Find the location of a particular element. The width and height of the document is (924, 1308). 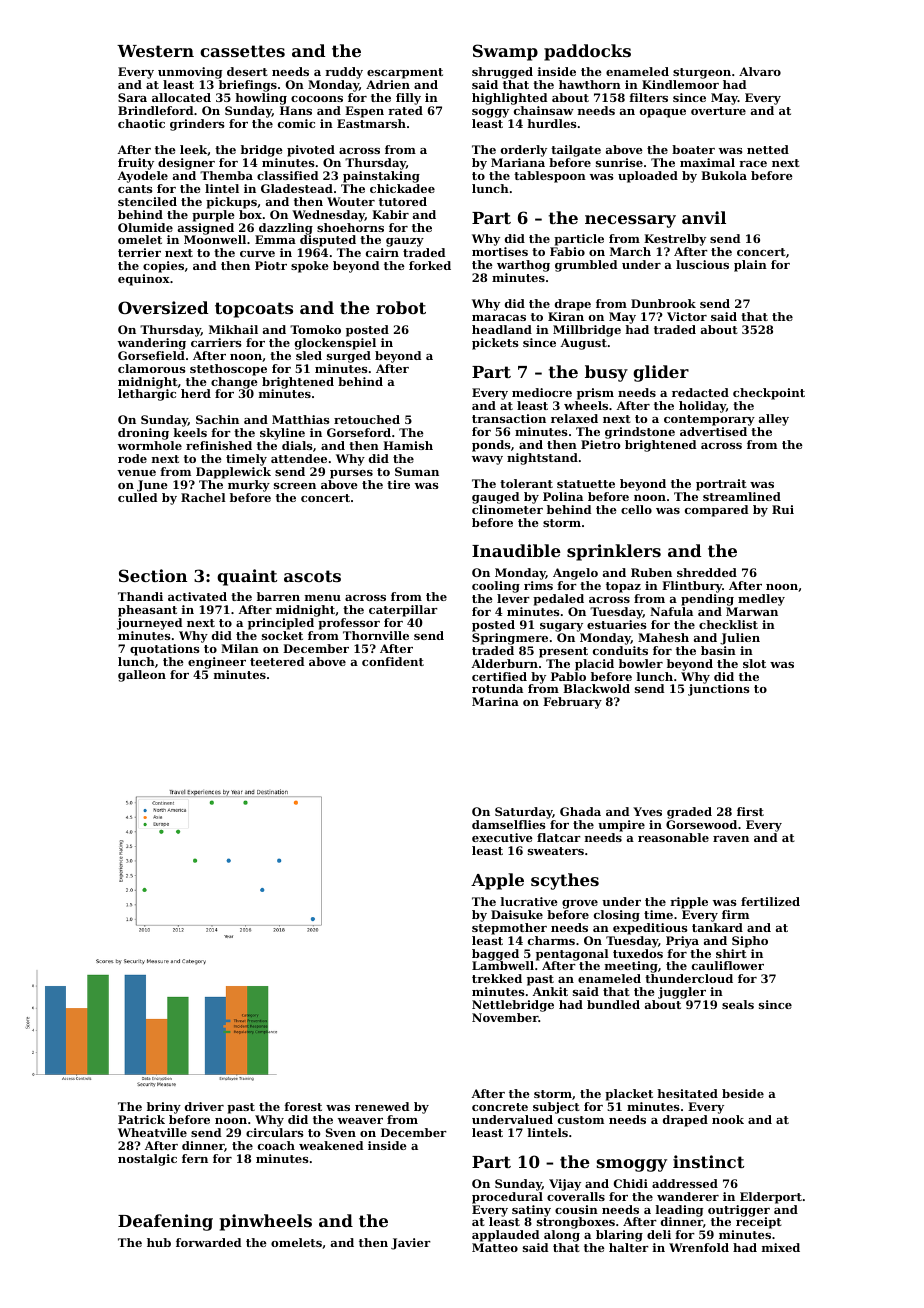

bagged is located at coordinates (495, 955).
